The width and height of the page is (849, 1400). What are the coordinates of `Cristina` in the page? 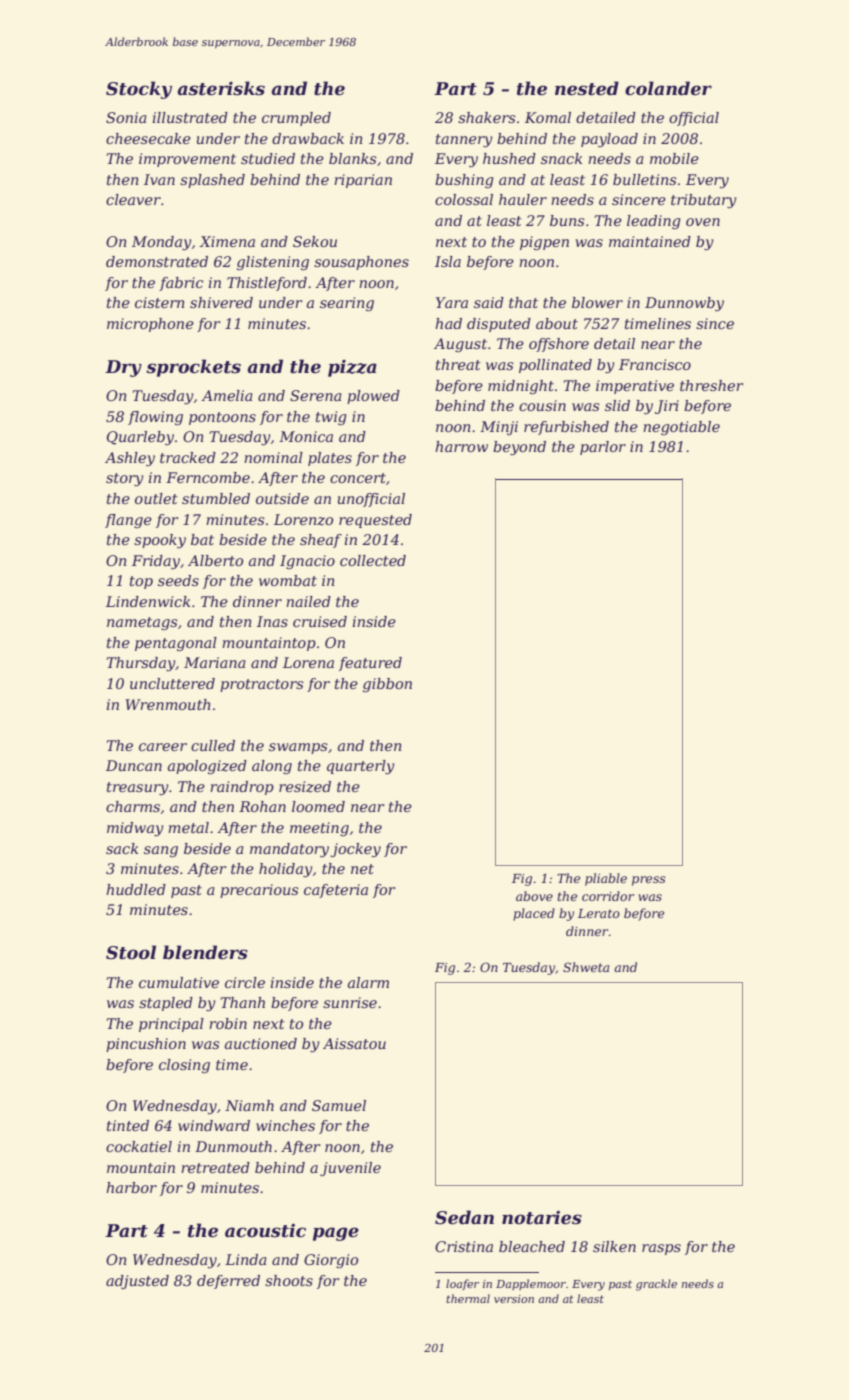 It's located at (464, 1246).
